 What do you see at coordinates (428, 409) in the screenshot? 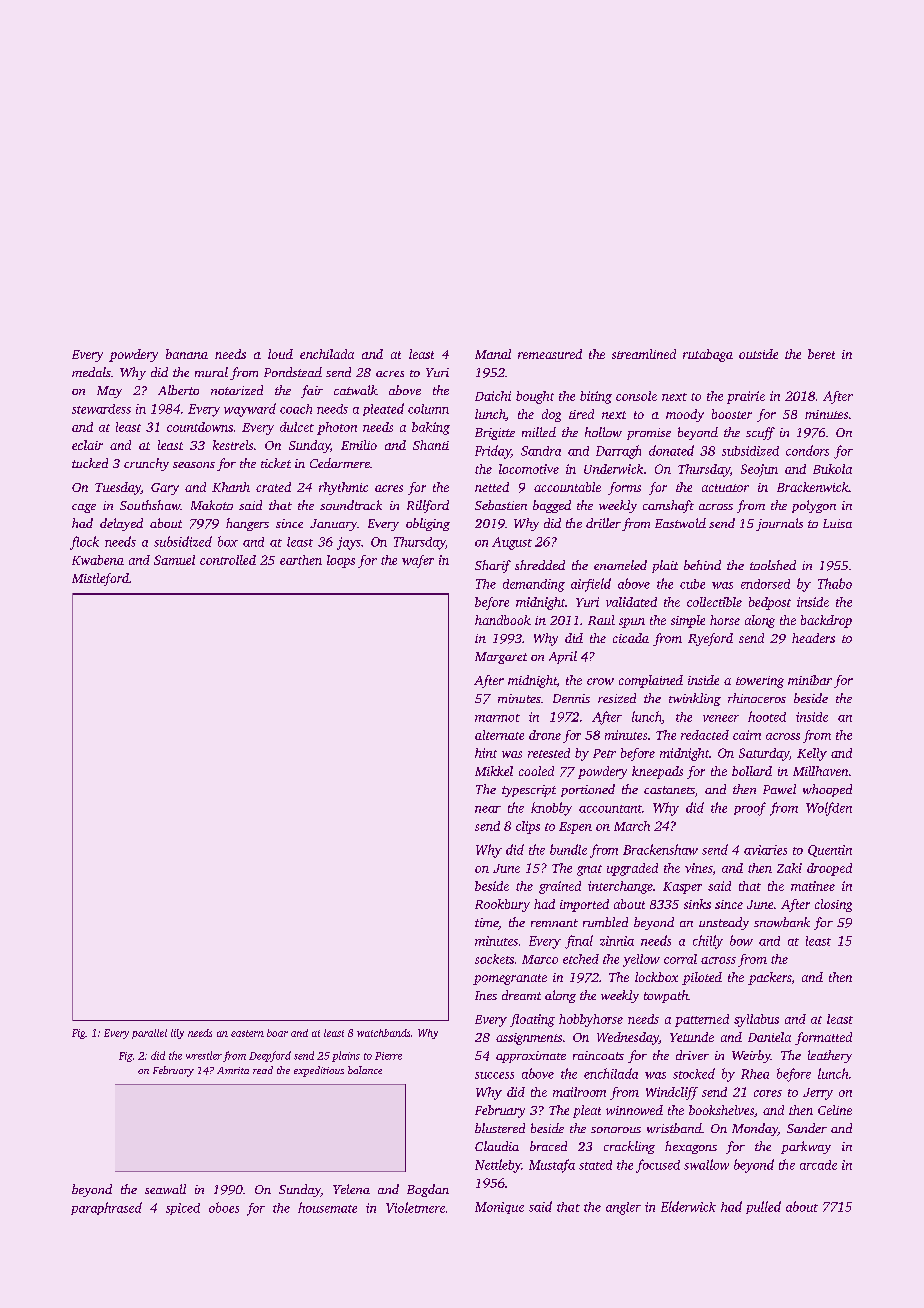
I see `column` at bounding box center [428, 409].
